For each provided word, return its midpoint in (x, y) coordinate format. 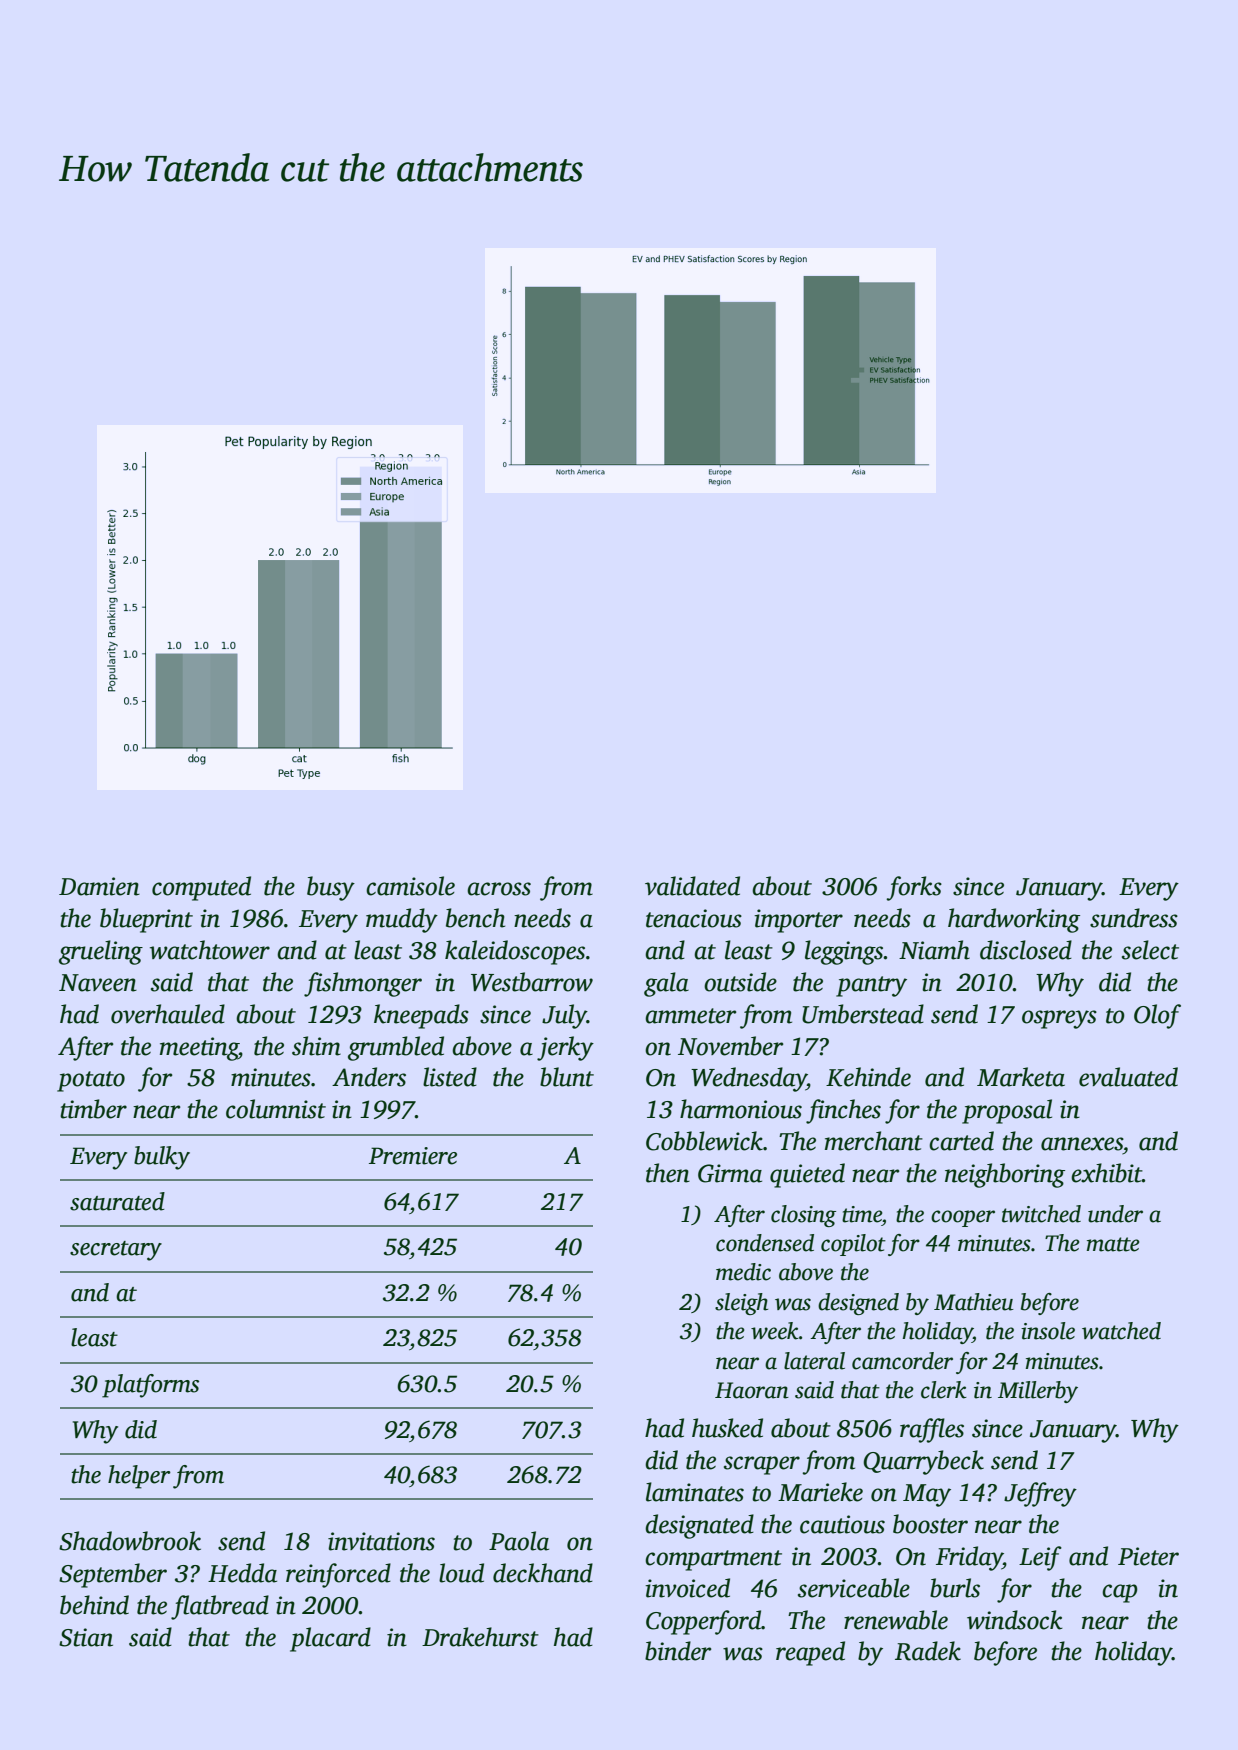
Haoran (752, 1390)
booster (930, 1524)
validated (692, 886)
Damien (99, 886)
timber (93, 1109)
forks (914, 888)
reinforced (338, 1575)
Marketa (1021, 1077)
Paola (519, 1541)
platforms (150, 1386)
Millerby (1038, 1392)
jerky (565, 1048)
